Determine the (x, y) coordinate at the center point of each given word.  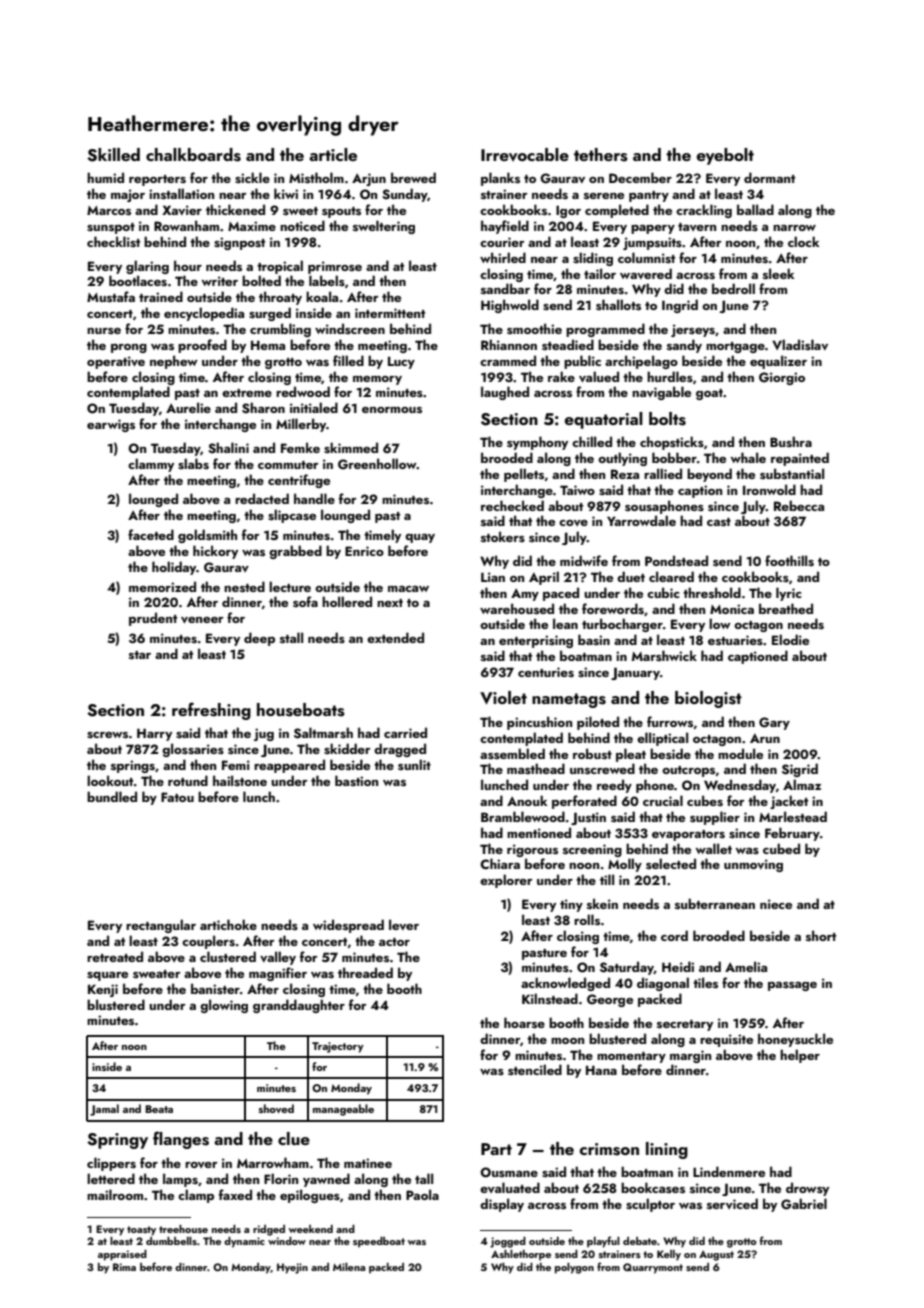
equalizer (778, 362)
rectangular (161, 926)
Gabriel (804, 1204)
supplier (715, 818)
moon (567, 1041)
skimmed (351, 448)
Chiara (500, 863)
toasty (141, 1231)
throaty (280, 298)
